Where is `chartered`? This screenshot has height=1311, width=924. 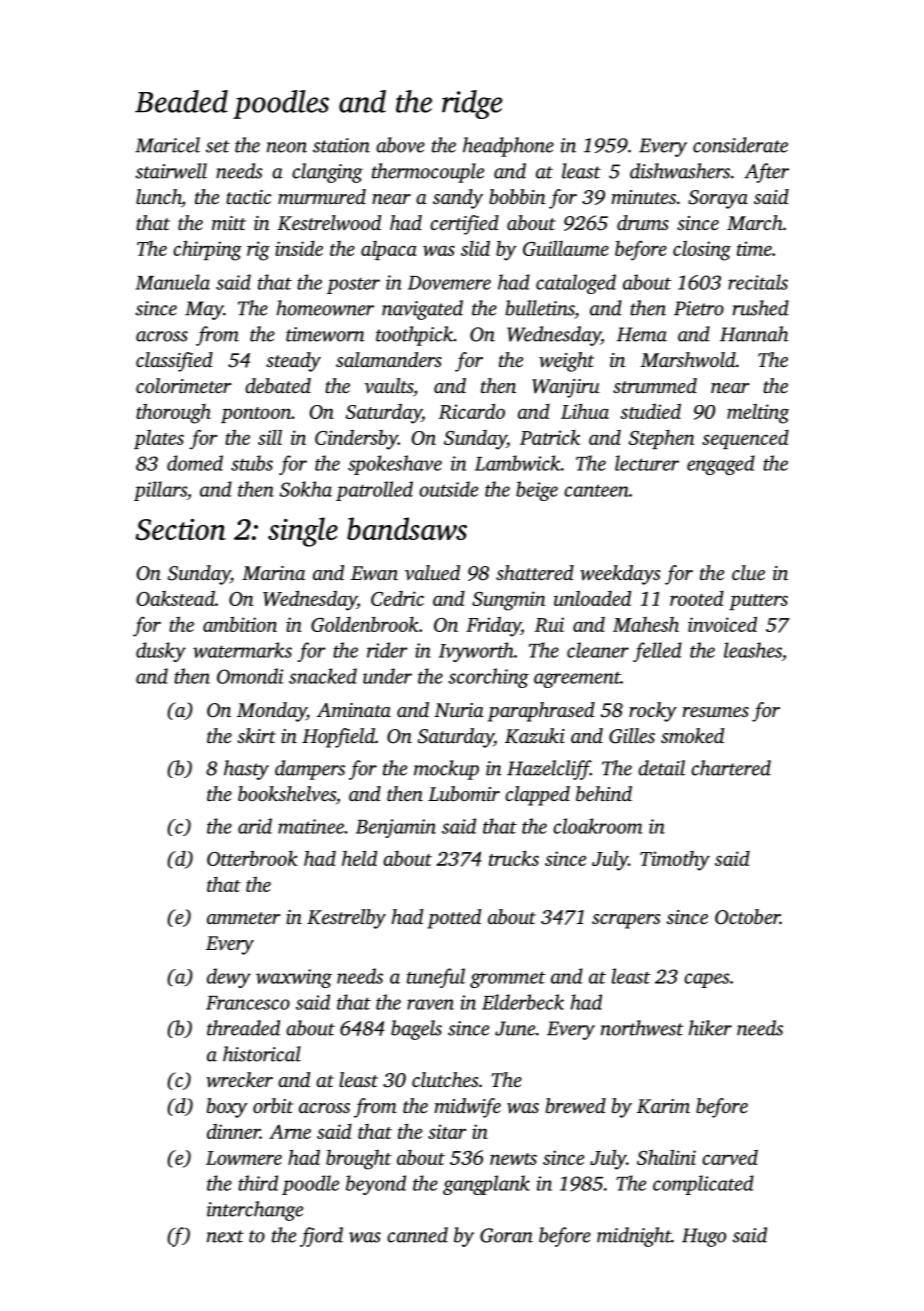
chartered is located at coordinates (731, 768).
